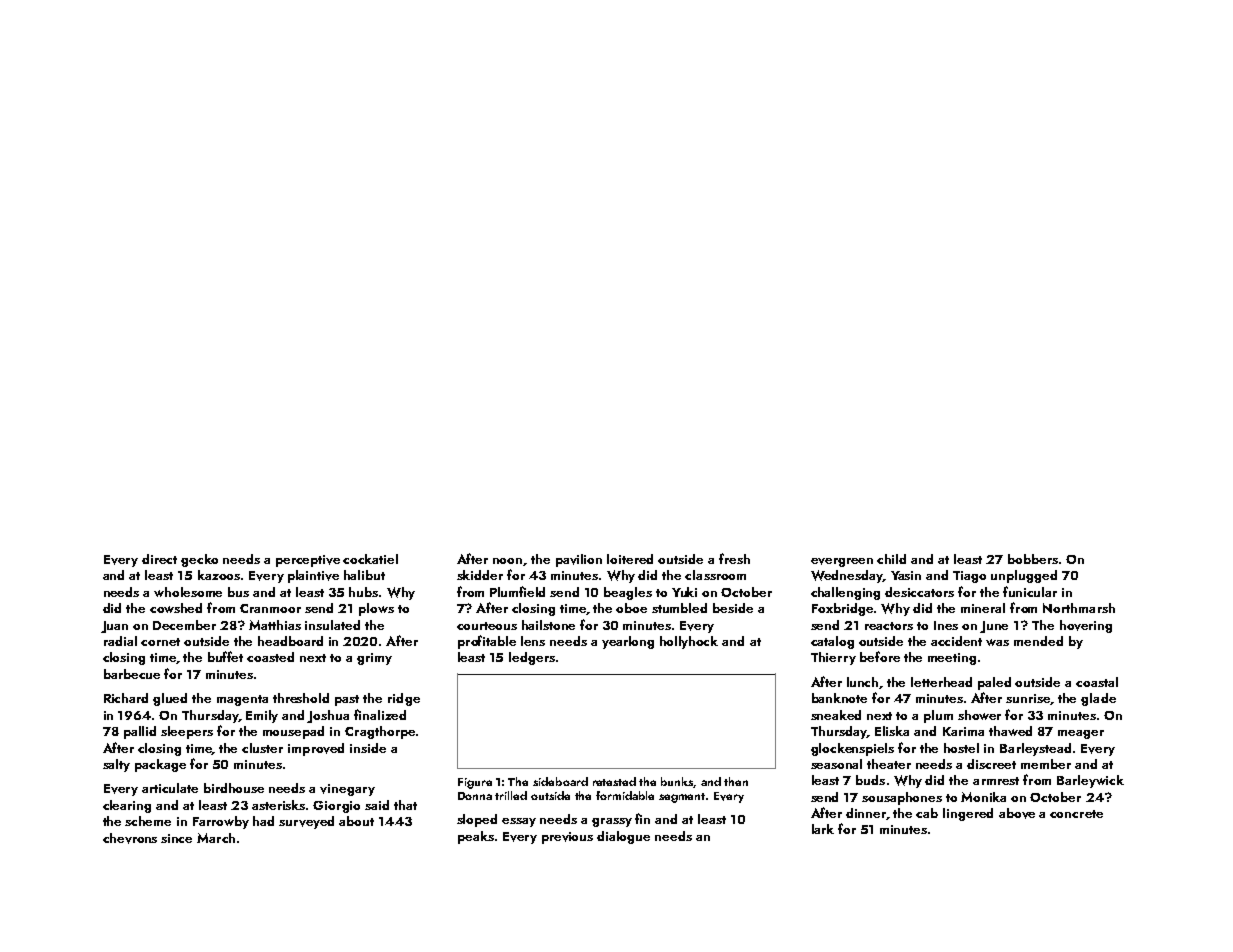 The height and width of the screenshot is (952, 1233). What do you see at coordinates (952, 659) in the screenshot?
I see `meeting` at bounding box center [952, 659].
